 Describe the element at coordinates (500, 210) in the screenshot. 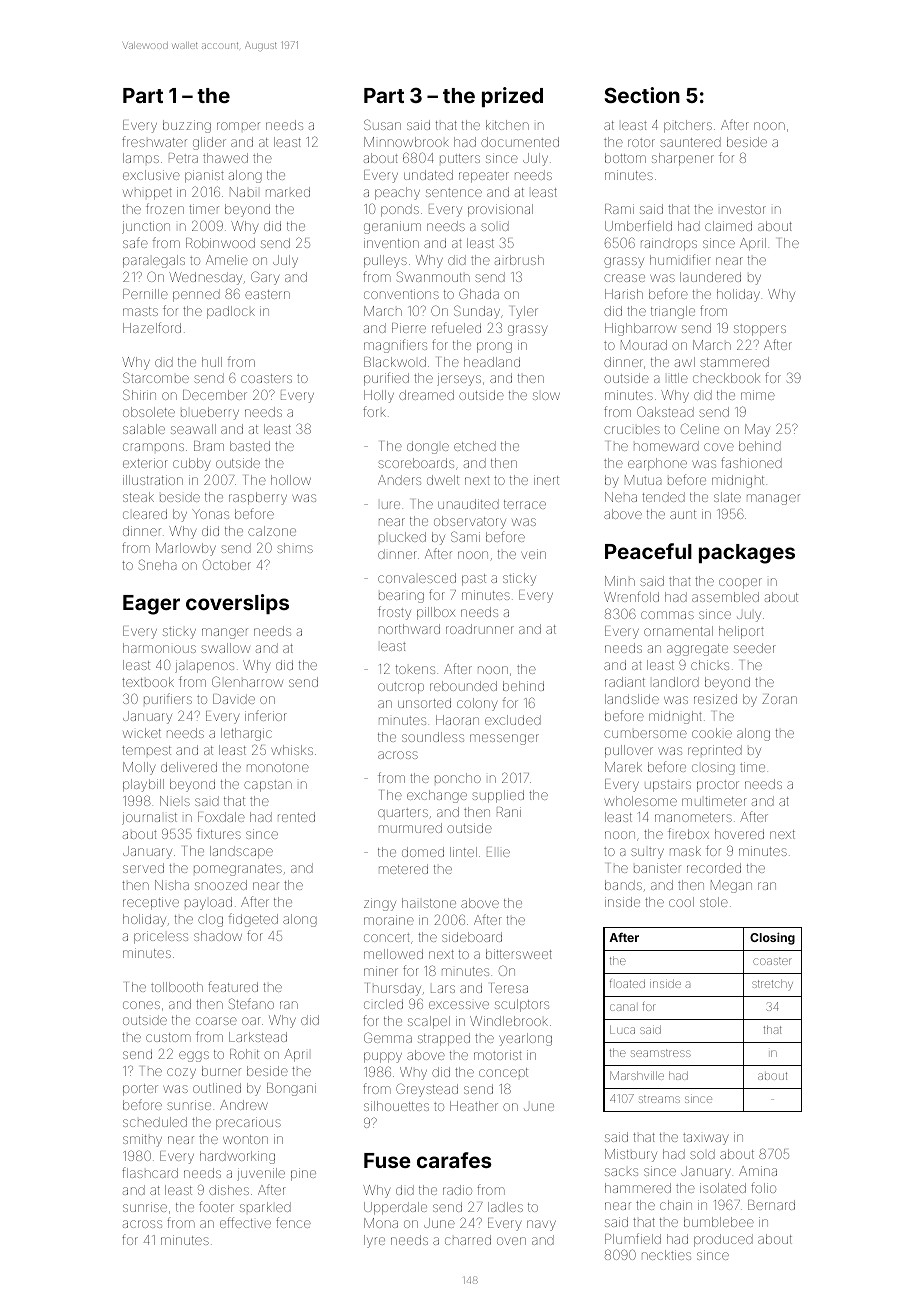

I see `provisional` at that location.
